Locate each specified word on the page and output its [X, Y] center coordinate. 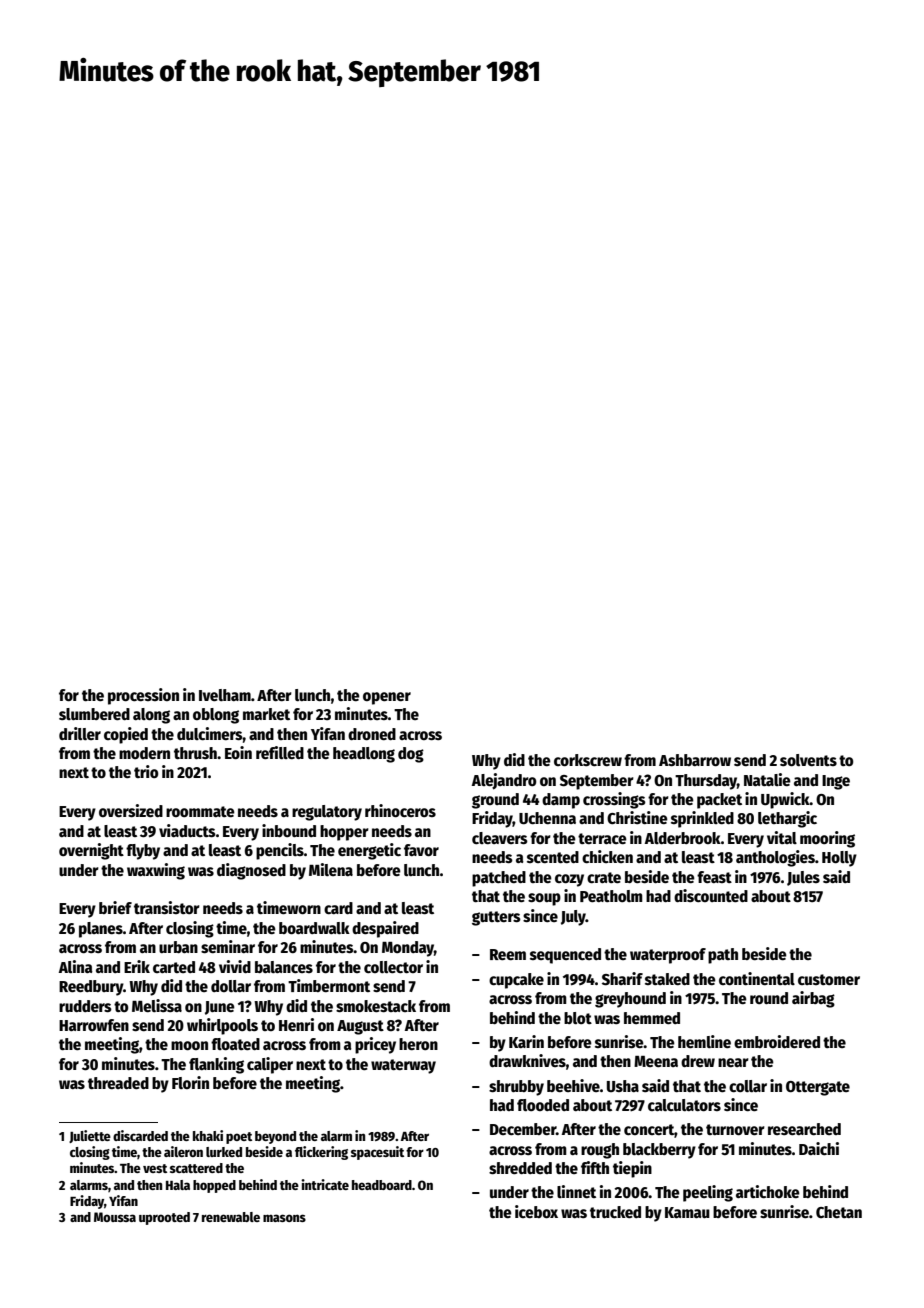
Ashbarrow [695, 760]
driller [80, 733]
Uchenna [547, 818]
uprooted [164, 1218]
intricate [325, 1184]
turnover [735, 1129]
